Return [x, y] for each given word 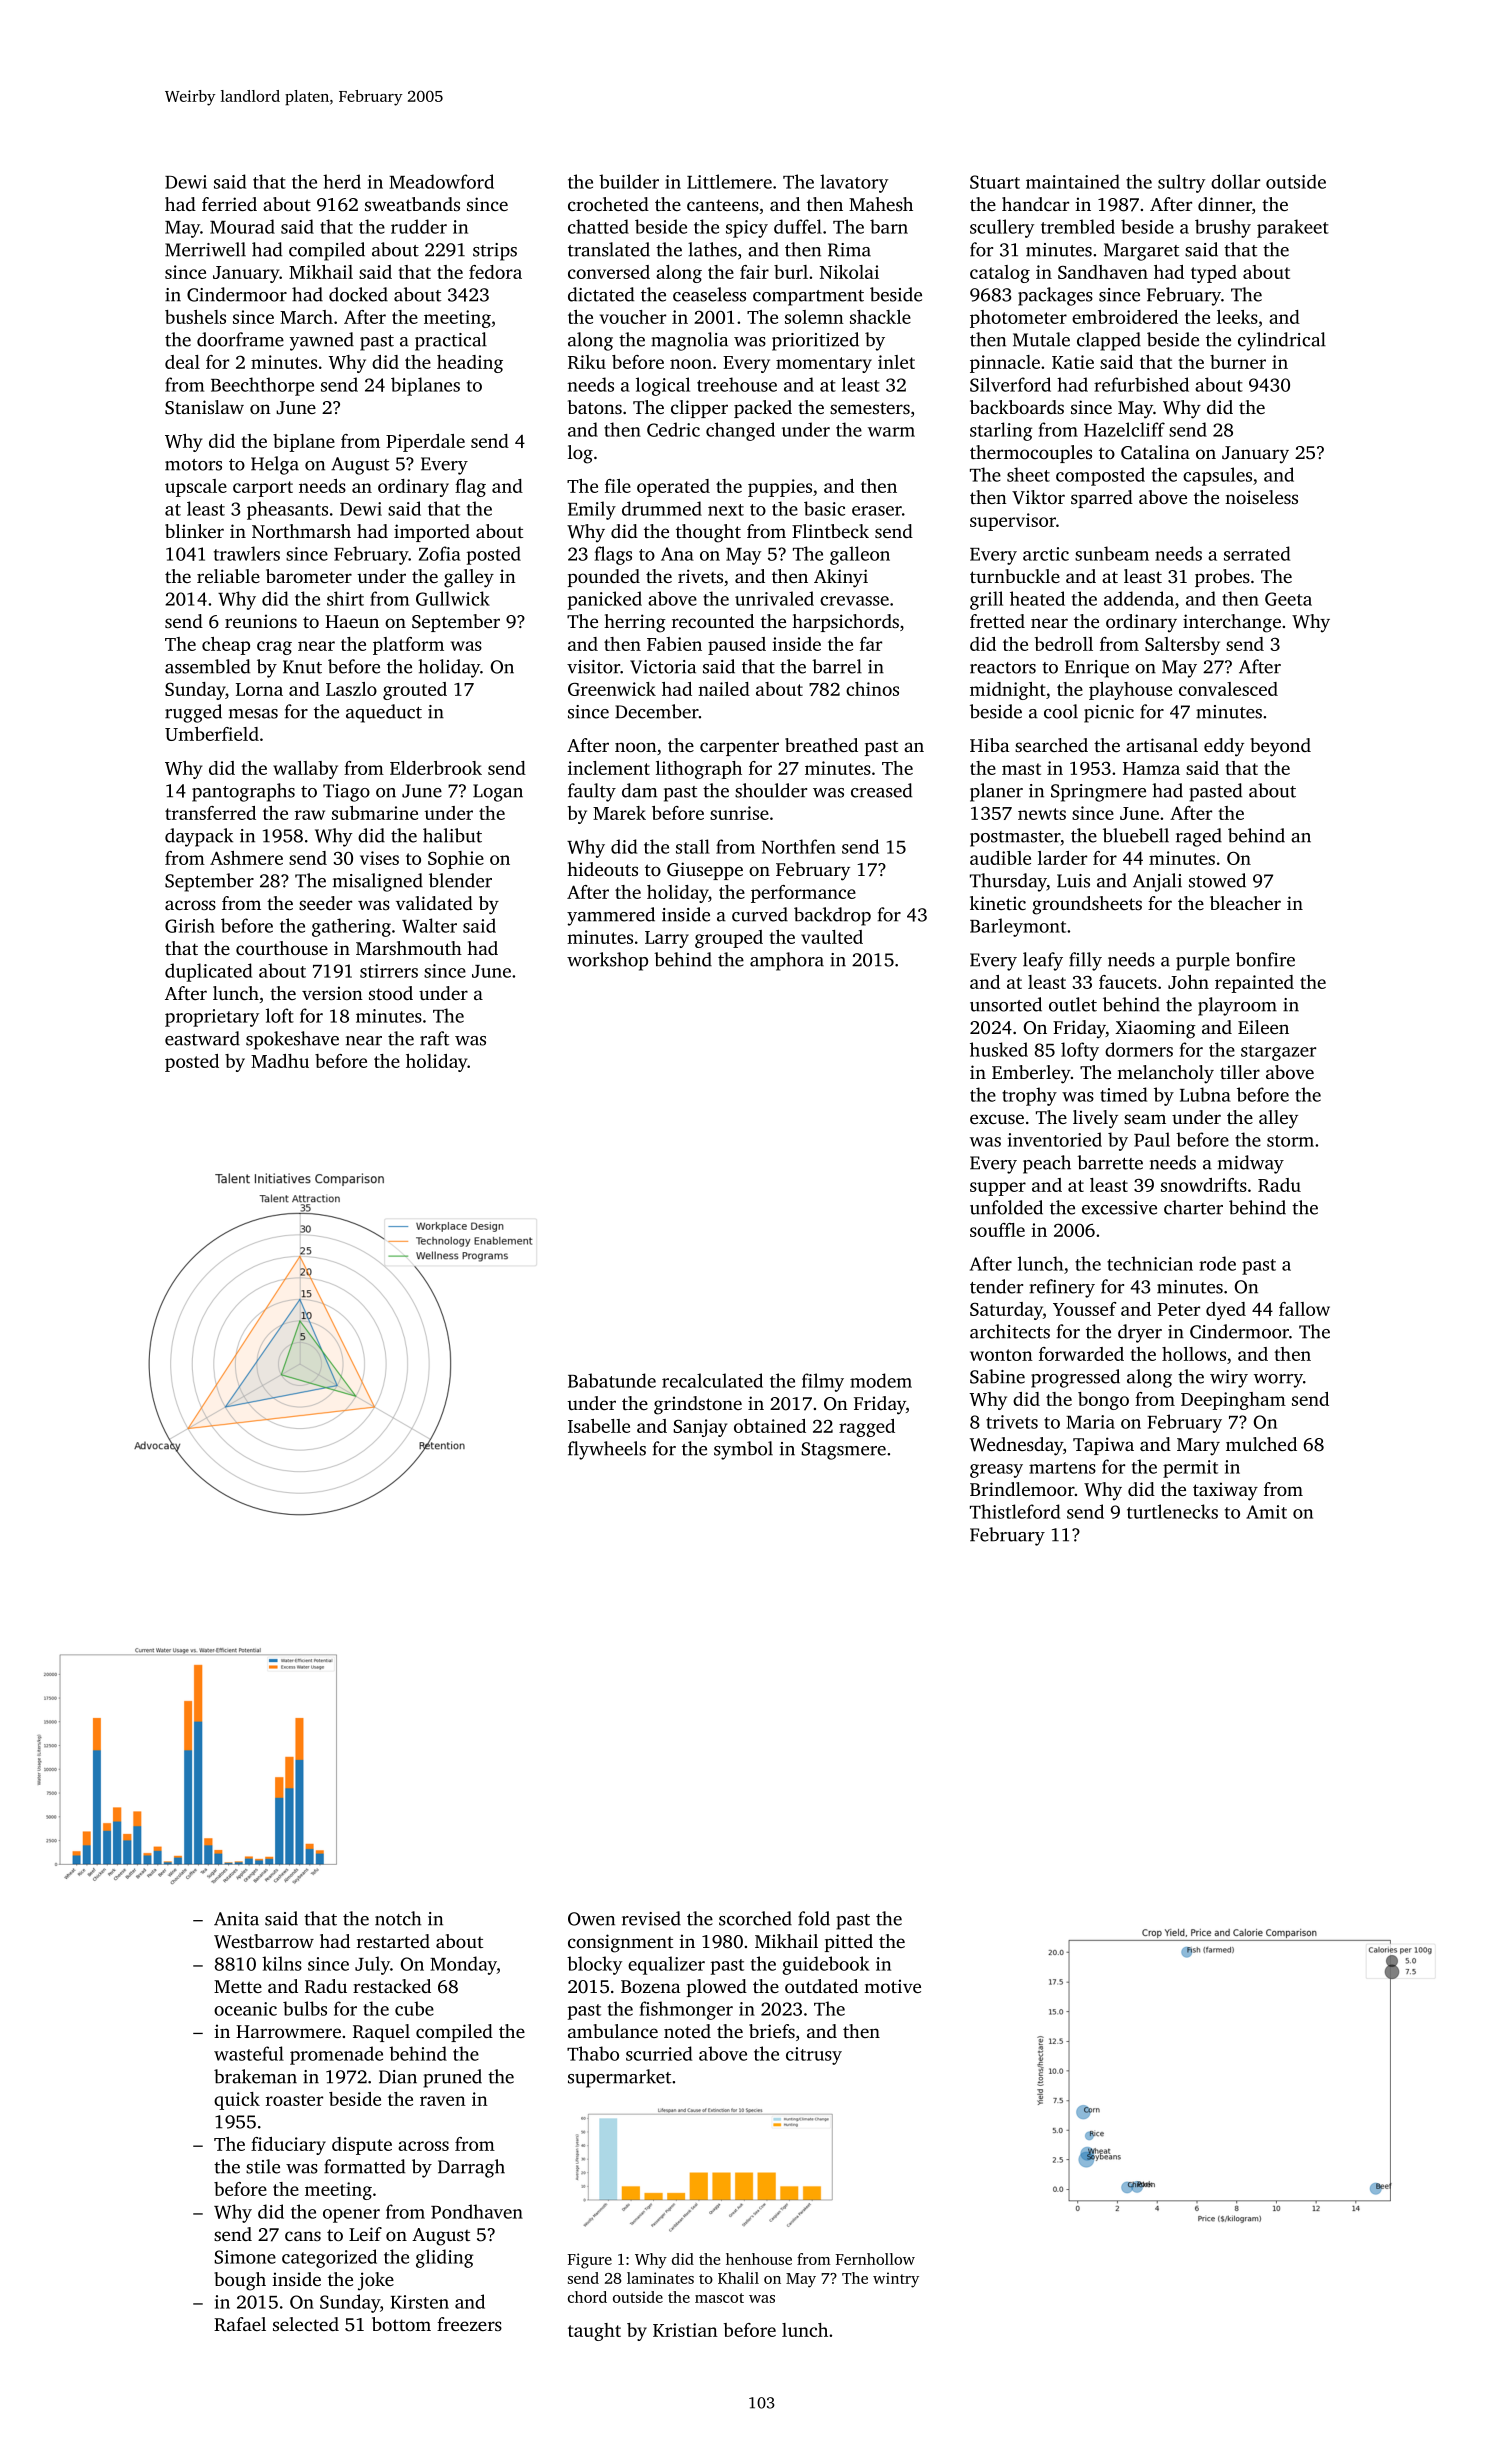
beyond [1280, 747]
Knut [302, 667]
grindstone [698, 1405]
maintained [1073, 181]
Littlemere [729, 181]
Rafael [240, 2324]
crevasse [854, 601]
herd [342, 181]
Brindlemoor [1022, 1489]
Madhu [280, 1061]
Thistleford [1015, 1511]
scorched [755, 1918]
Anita [236, 1919]
